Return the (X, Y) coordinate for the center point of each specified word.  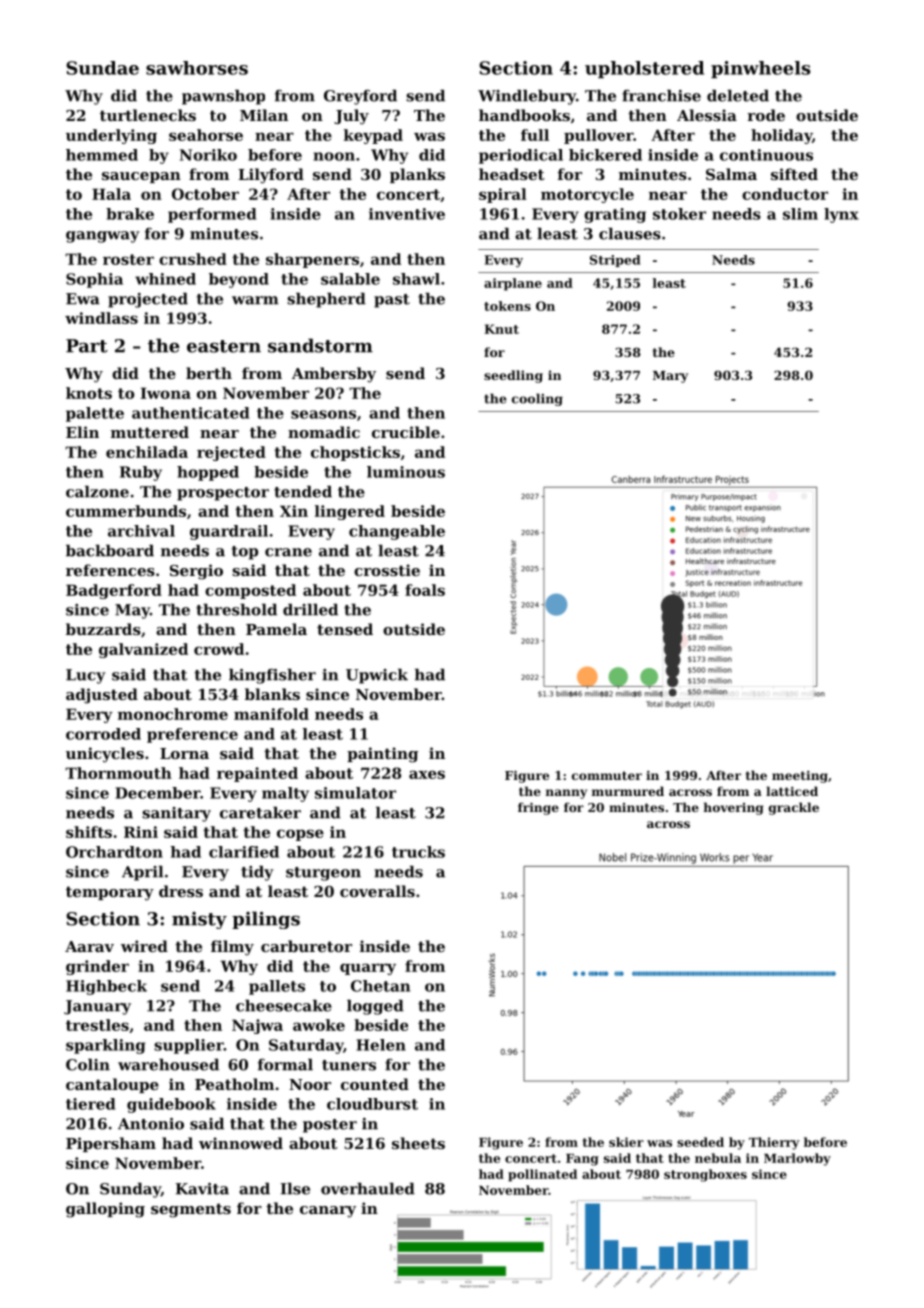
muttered (150, 432)
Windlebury (527, 97)
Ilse (295, 1188)
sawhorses (197, 68)
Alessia (707, 115)
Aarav (89, 946)
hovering (733, 808)
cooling (537, 399)
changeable (397, 532)
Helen (381, 1045)
